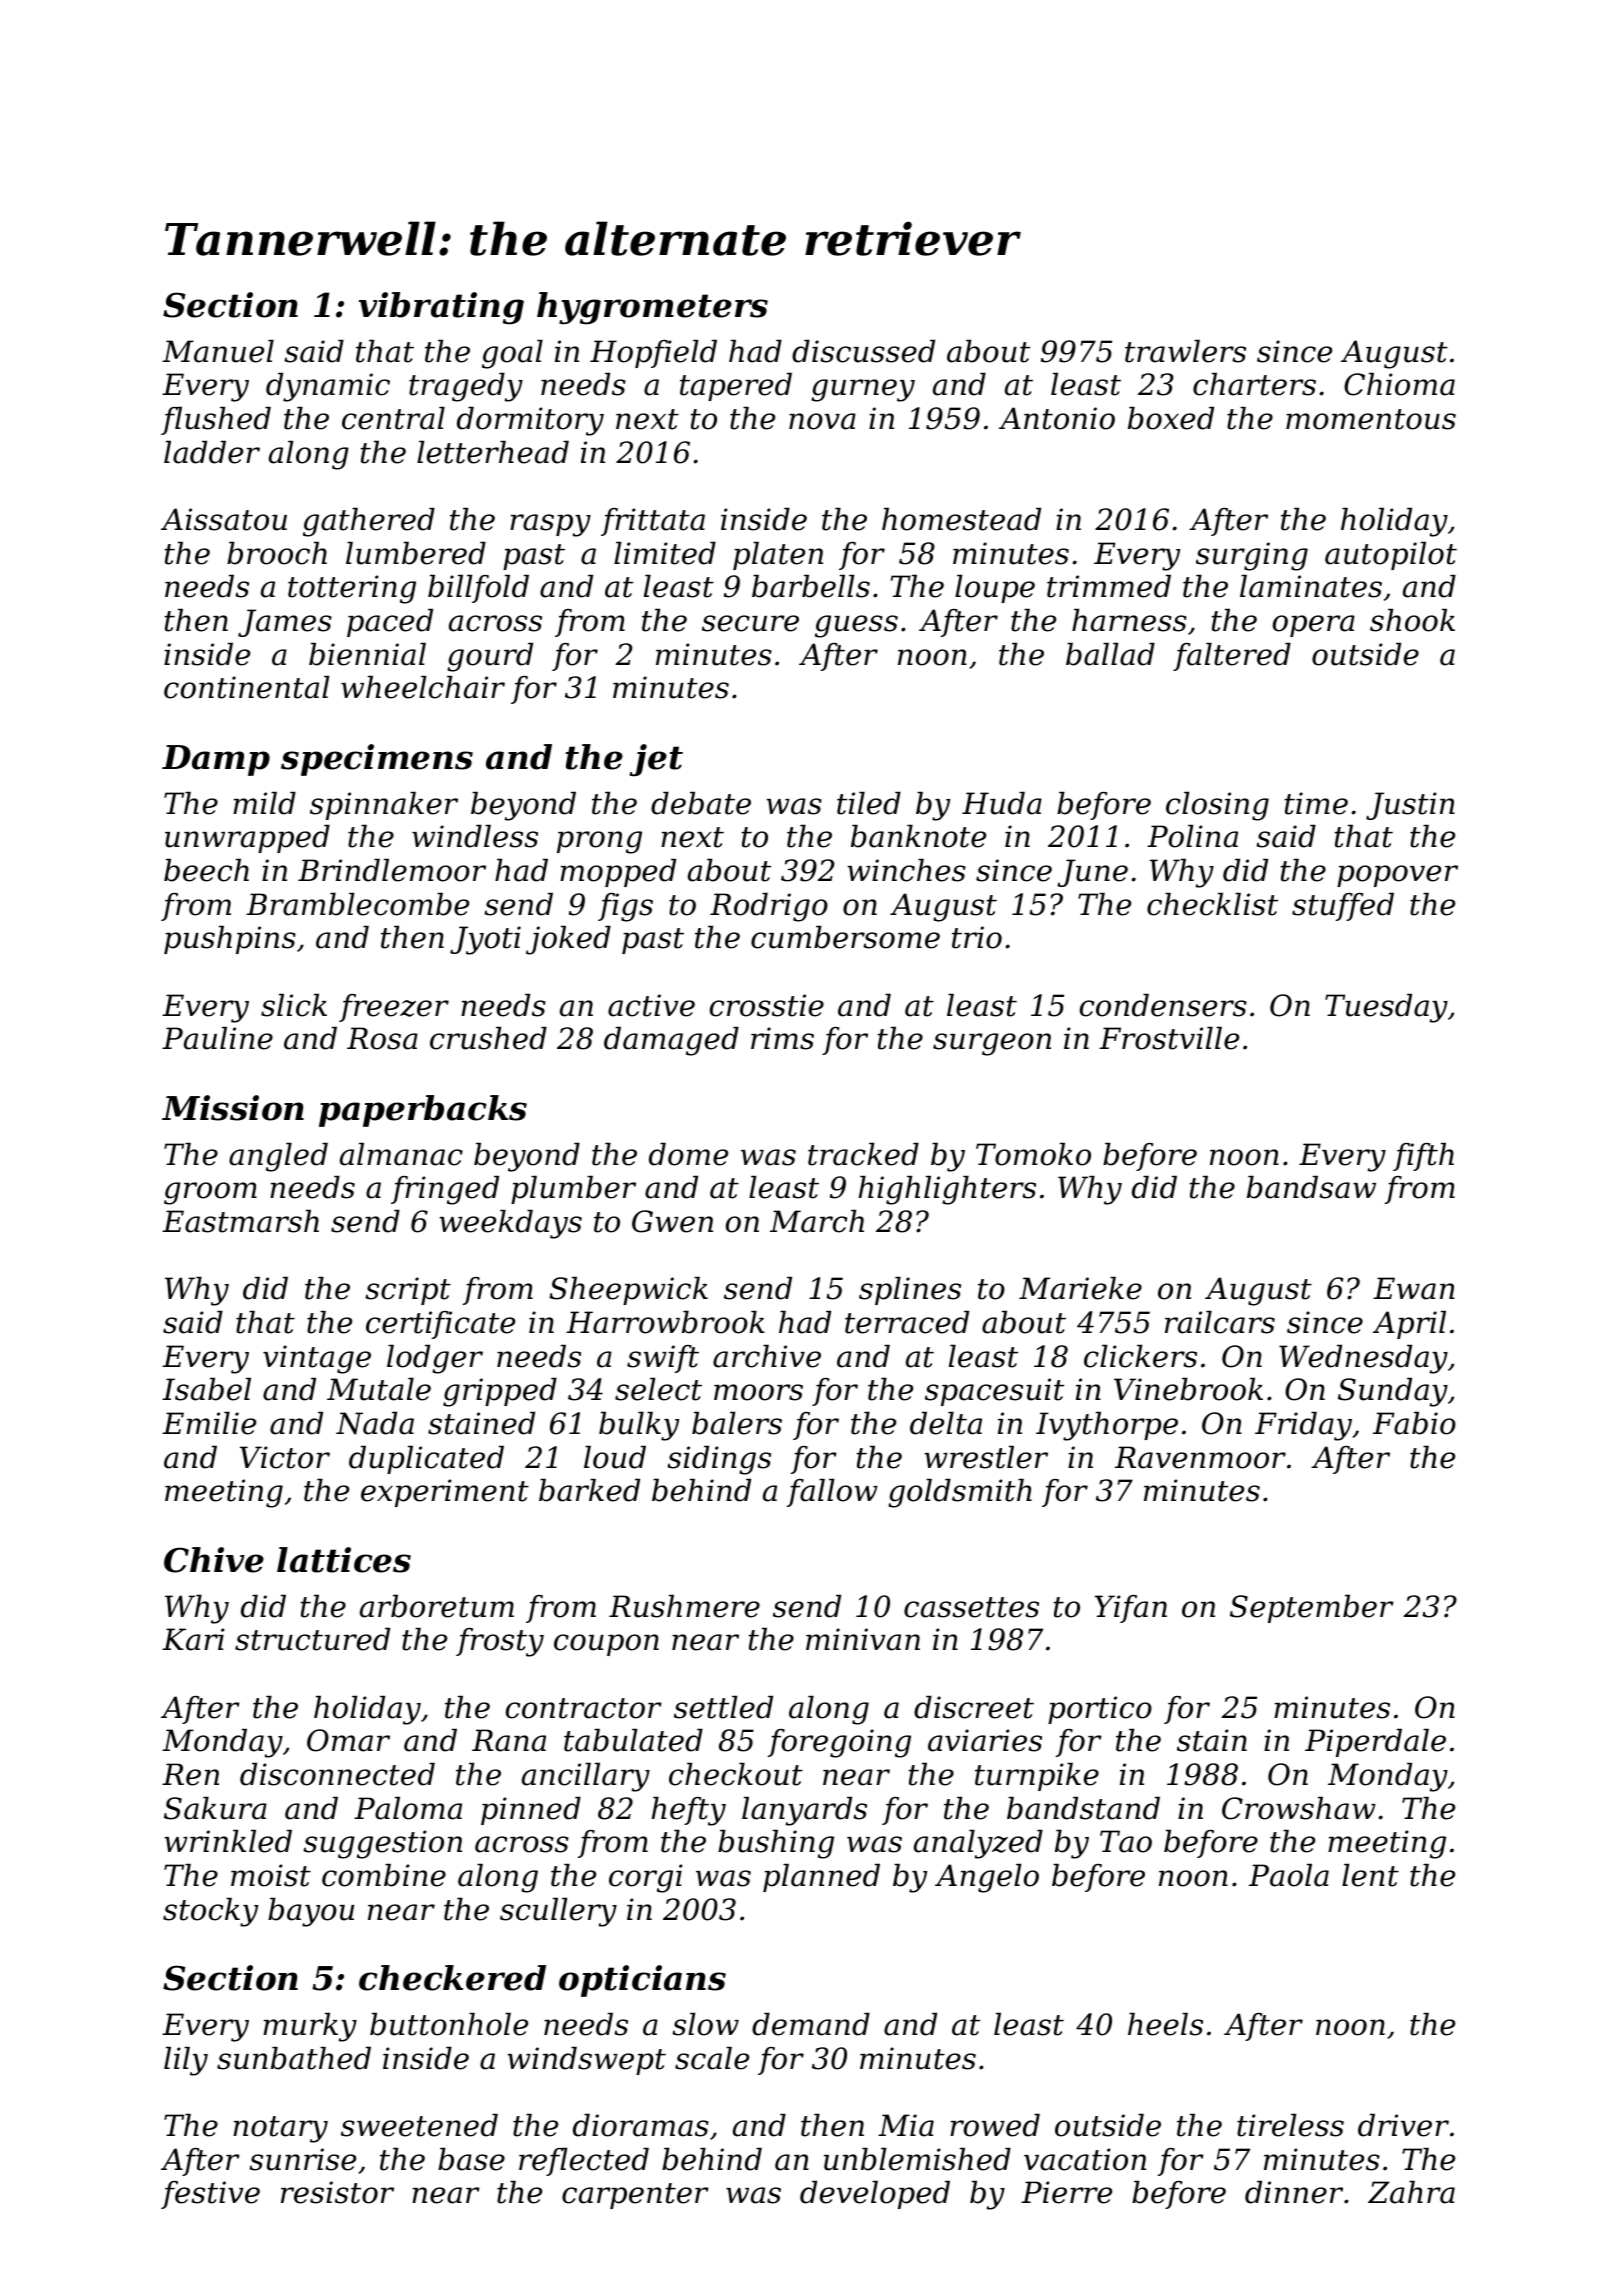 This image has width=1620, height=2292. Describe the element at coordinates (568, 940) in the image. I see `joked` at that location.
